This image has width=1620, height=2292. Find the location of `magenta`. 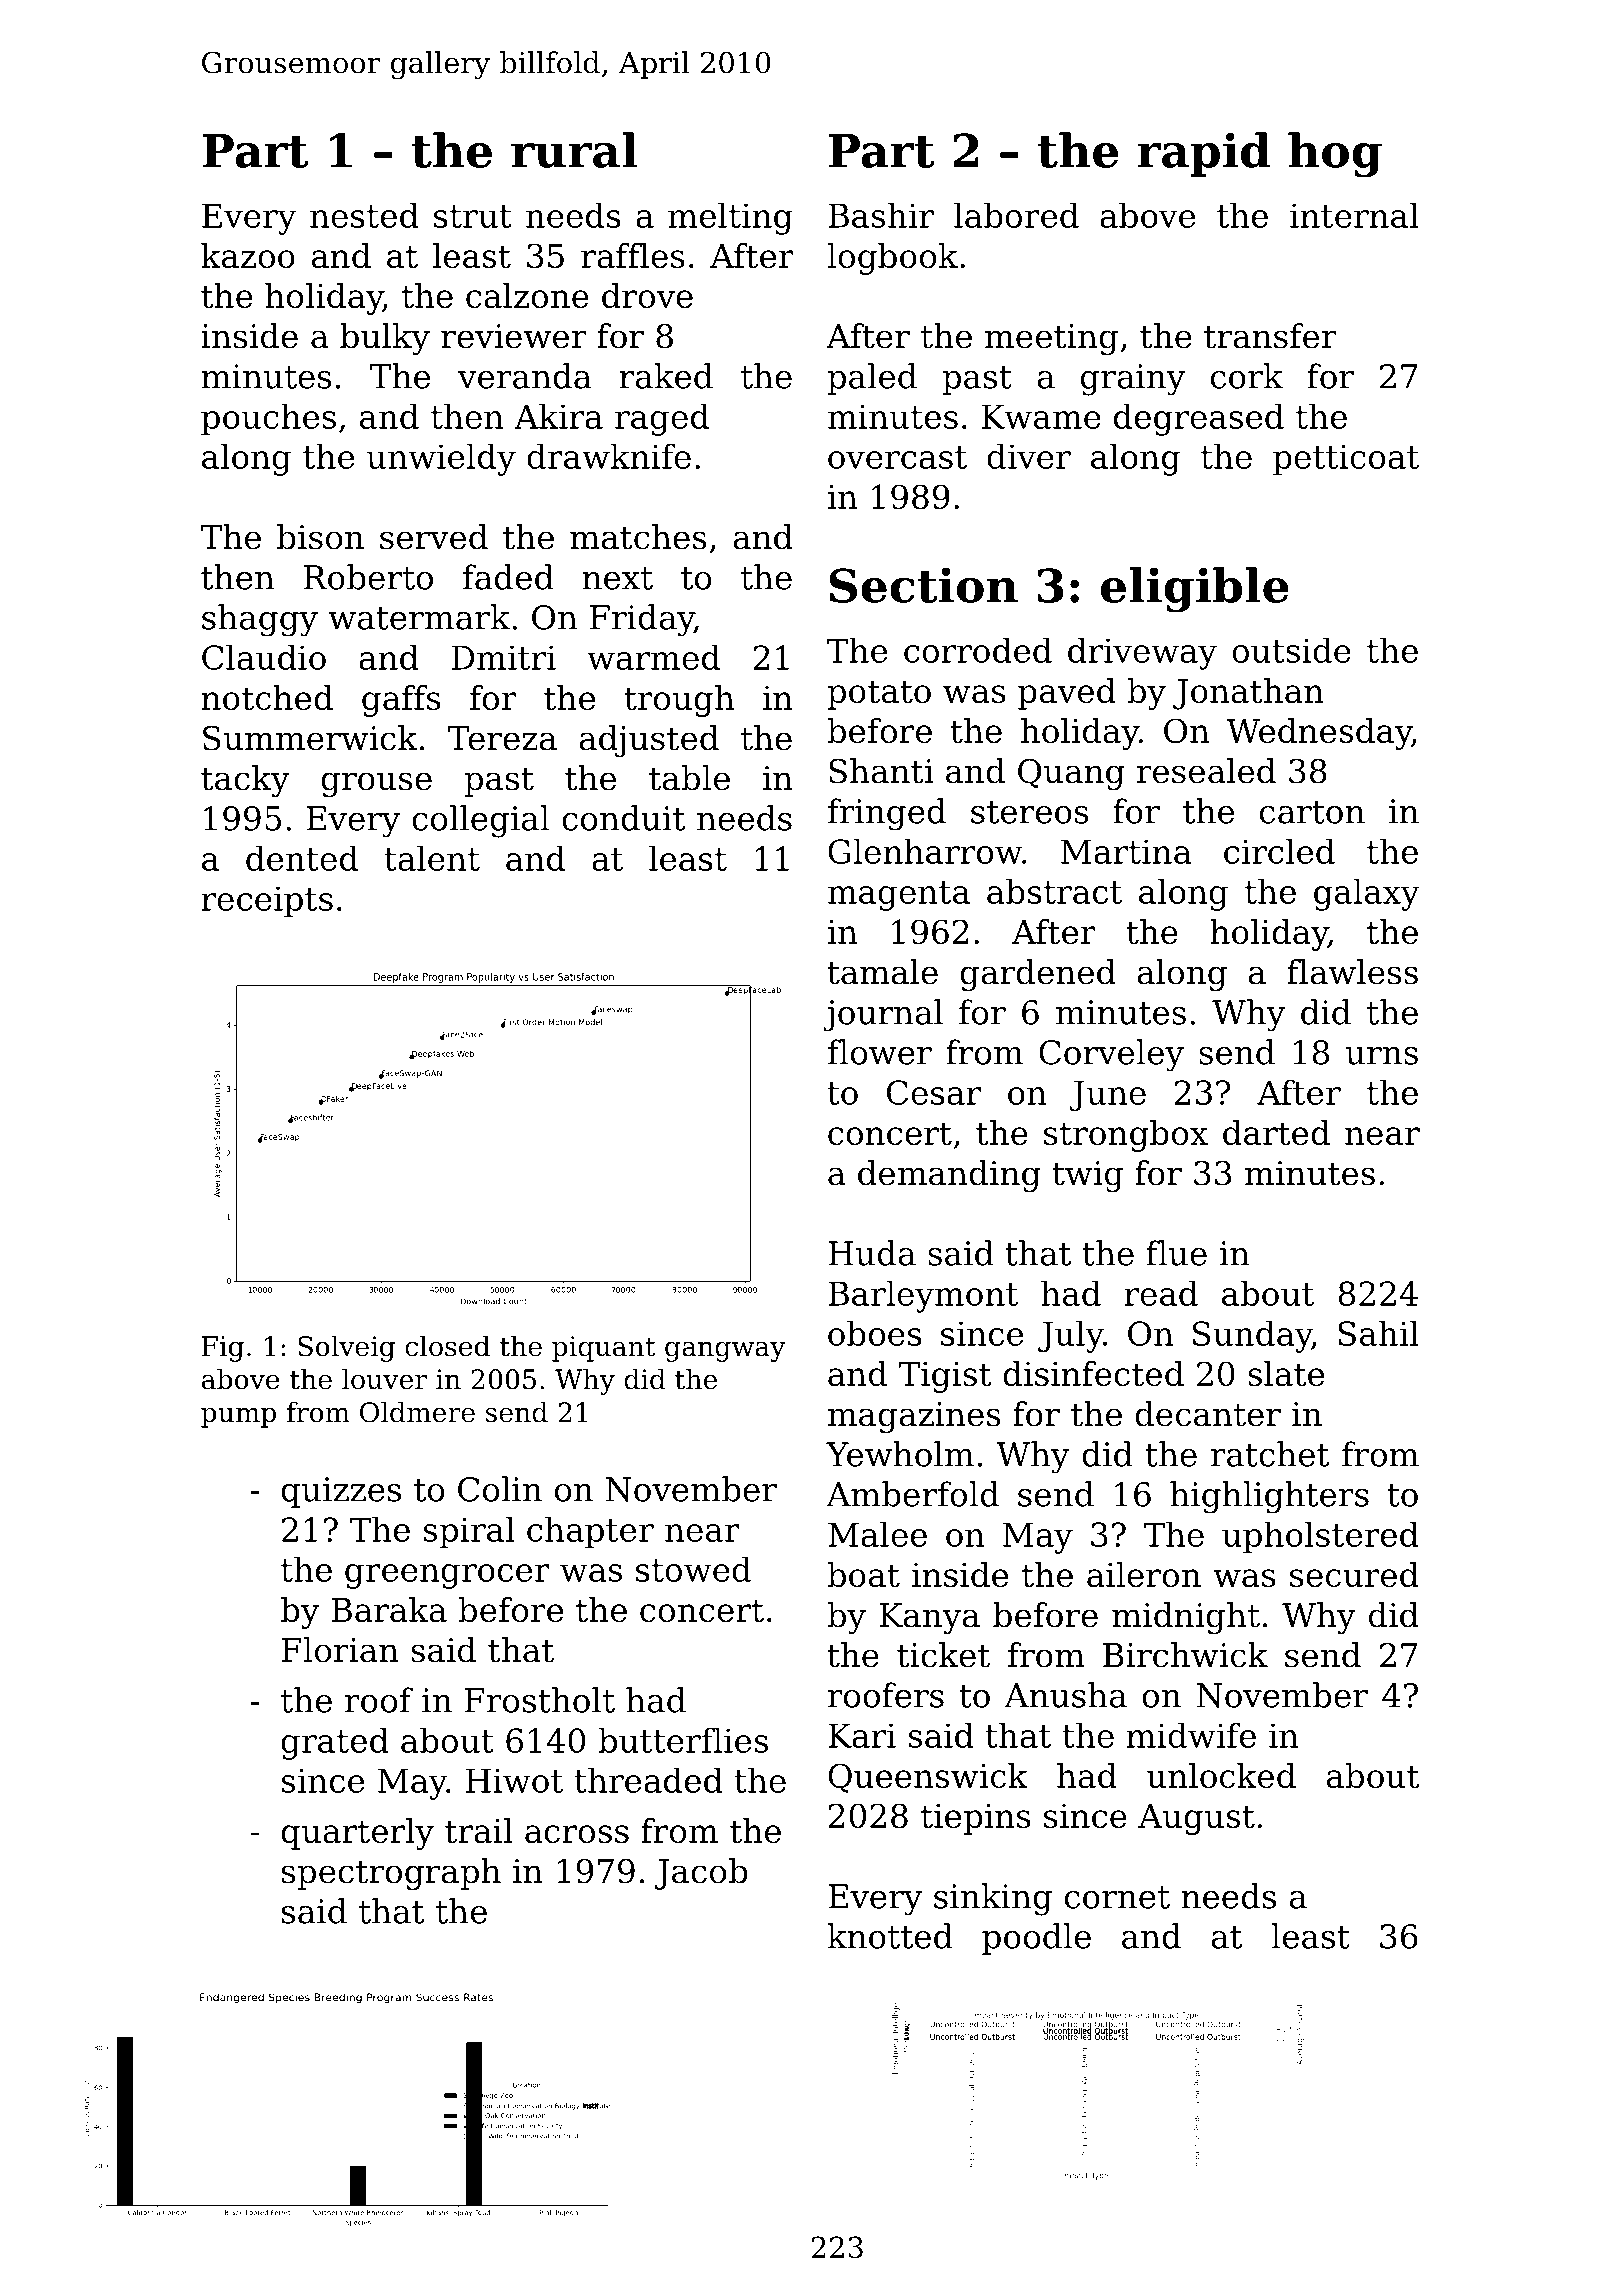

magenta is located at coordinates (899, 896).
